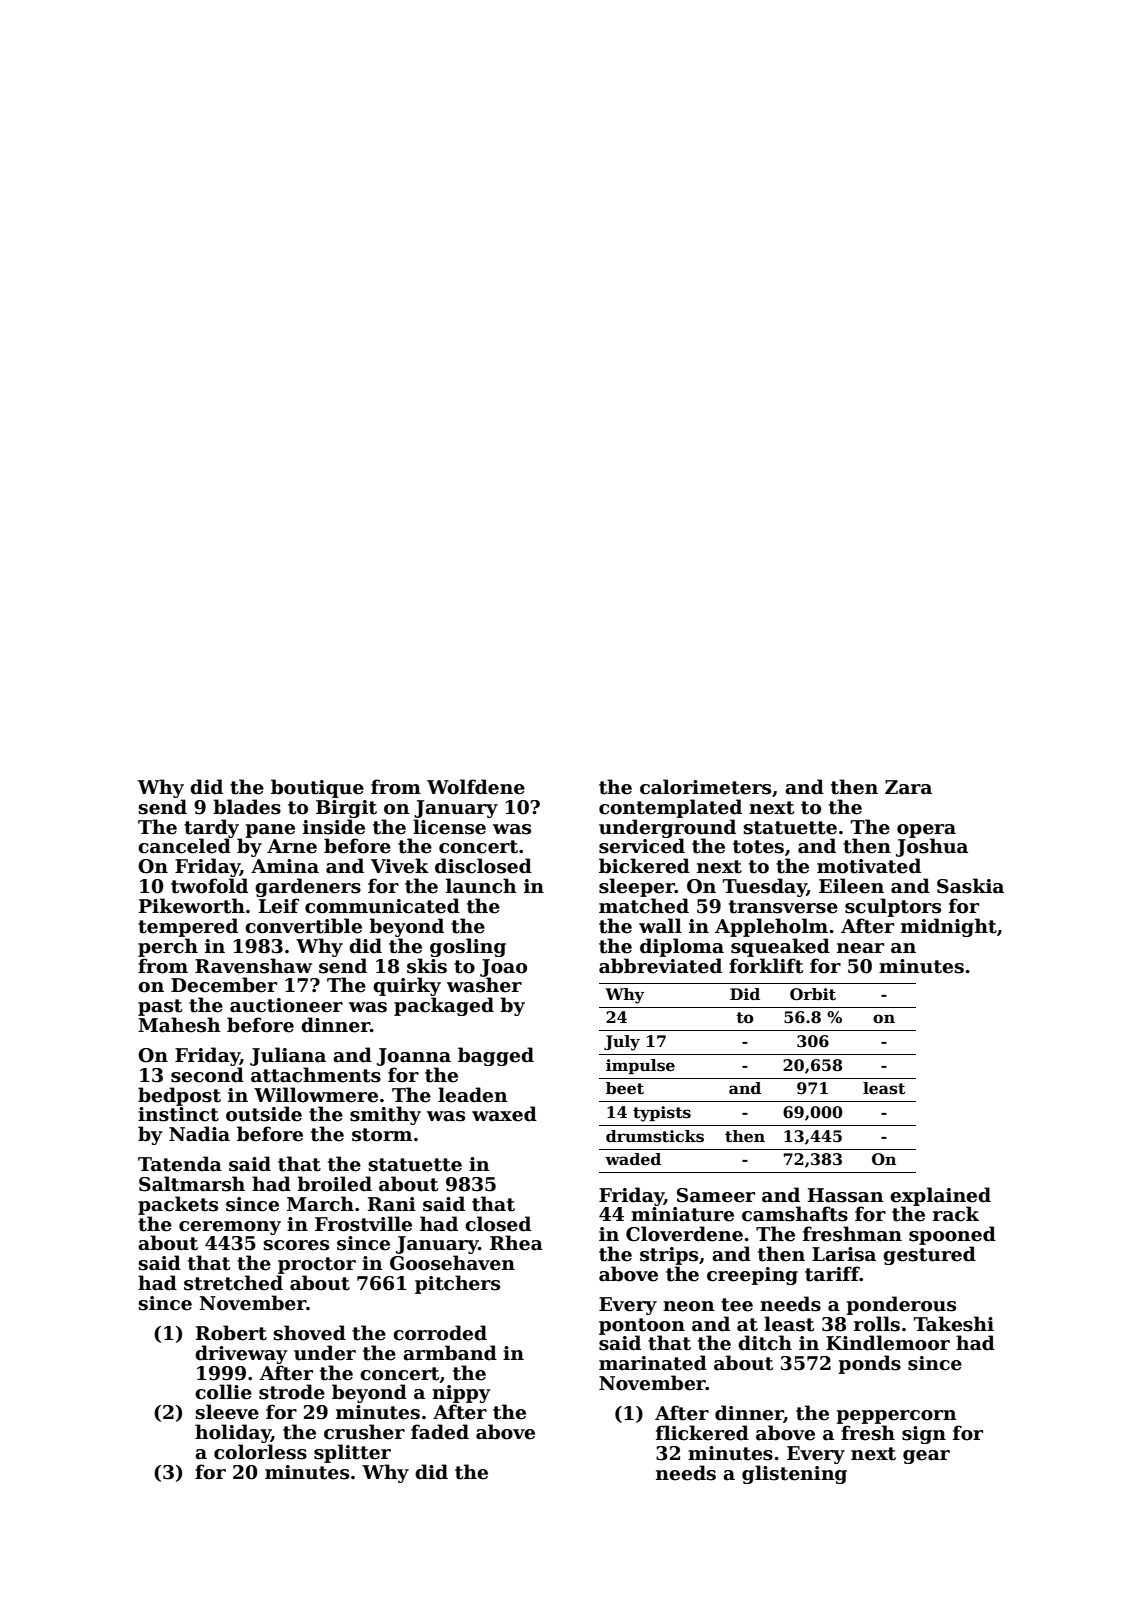 This screenshot has height=1617, width=1144. What do you see at coordinates (334, 1184) in the screenshot?
I see `broiled` at bounding box center [334, 1184].
